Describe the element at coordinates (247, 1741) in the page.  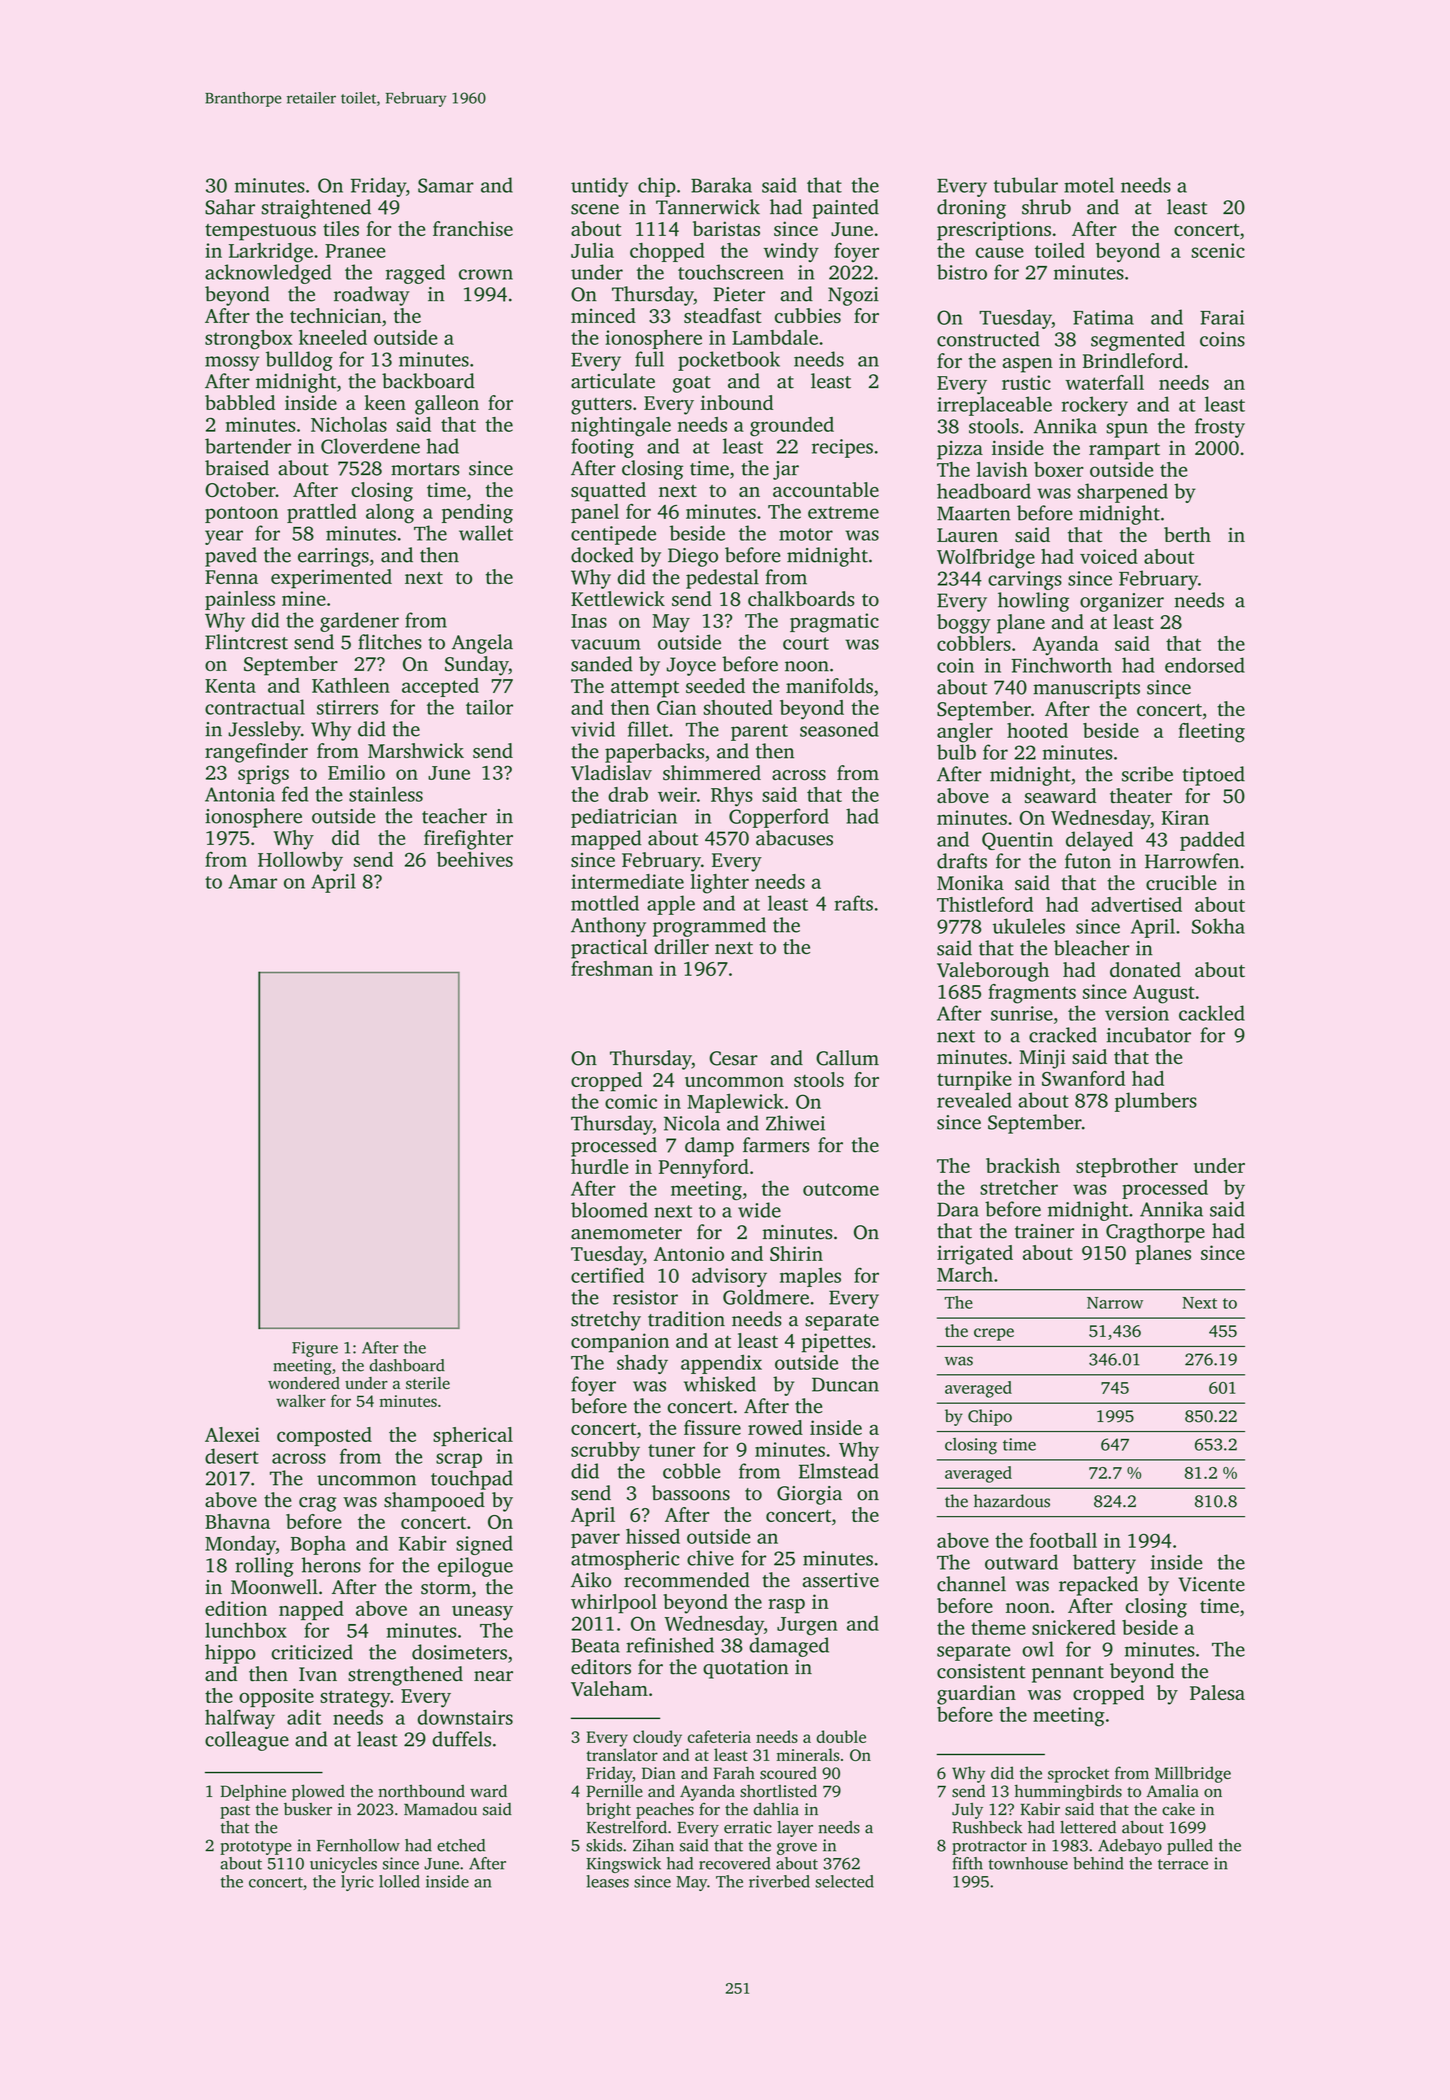
I see `colleague` at that location.
